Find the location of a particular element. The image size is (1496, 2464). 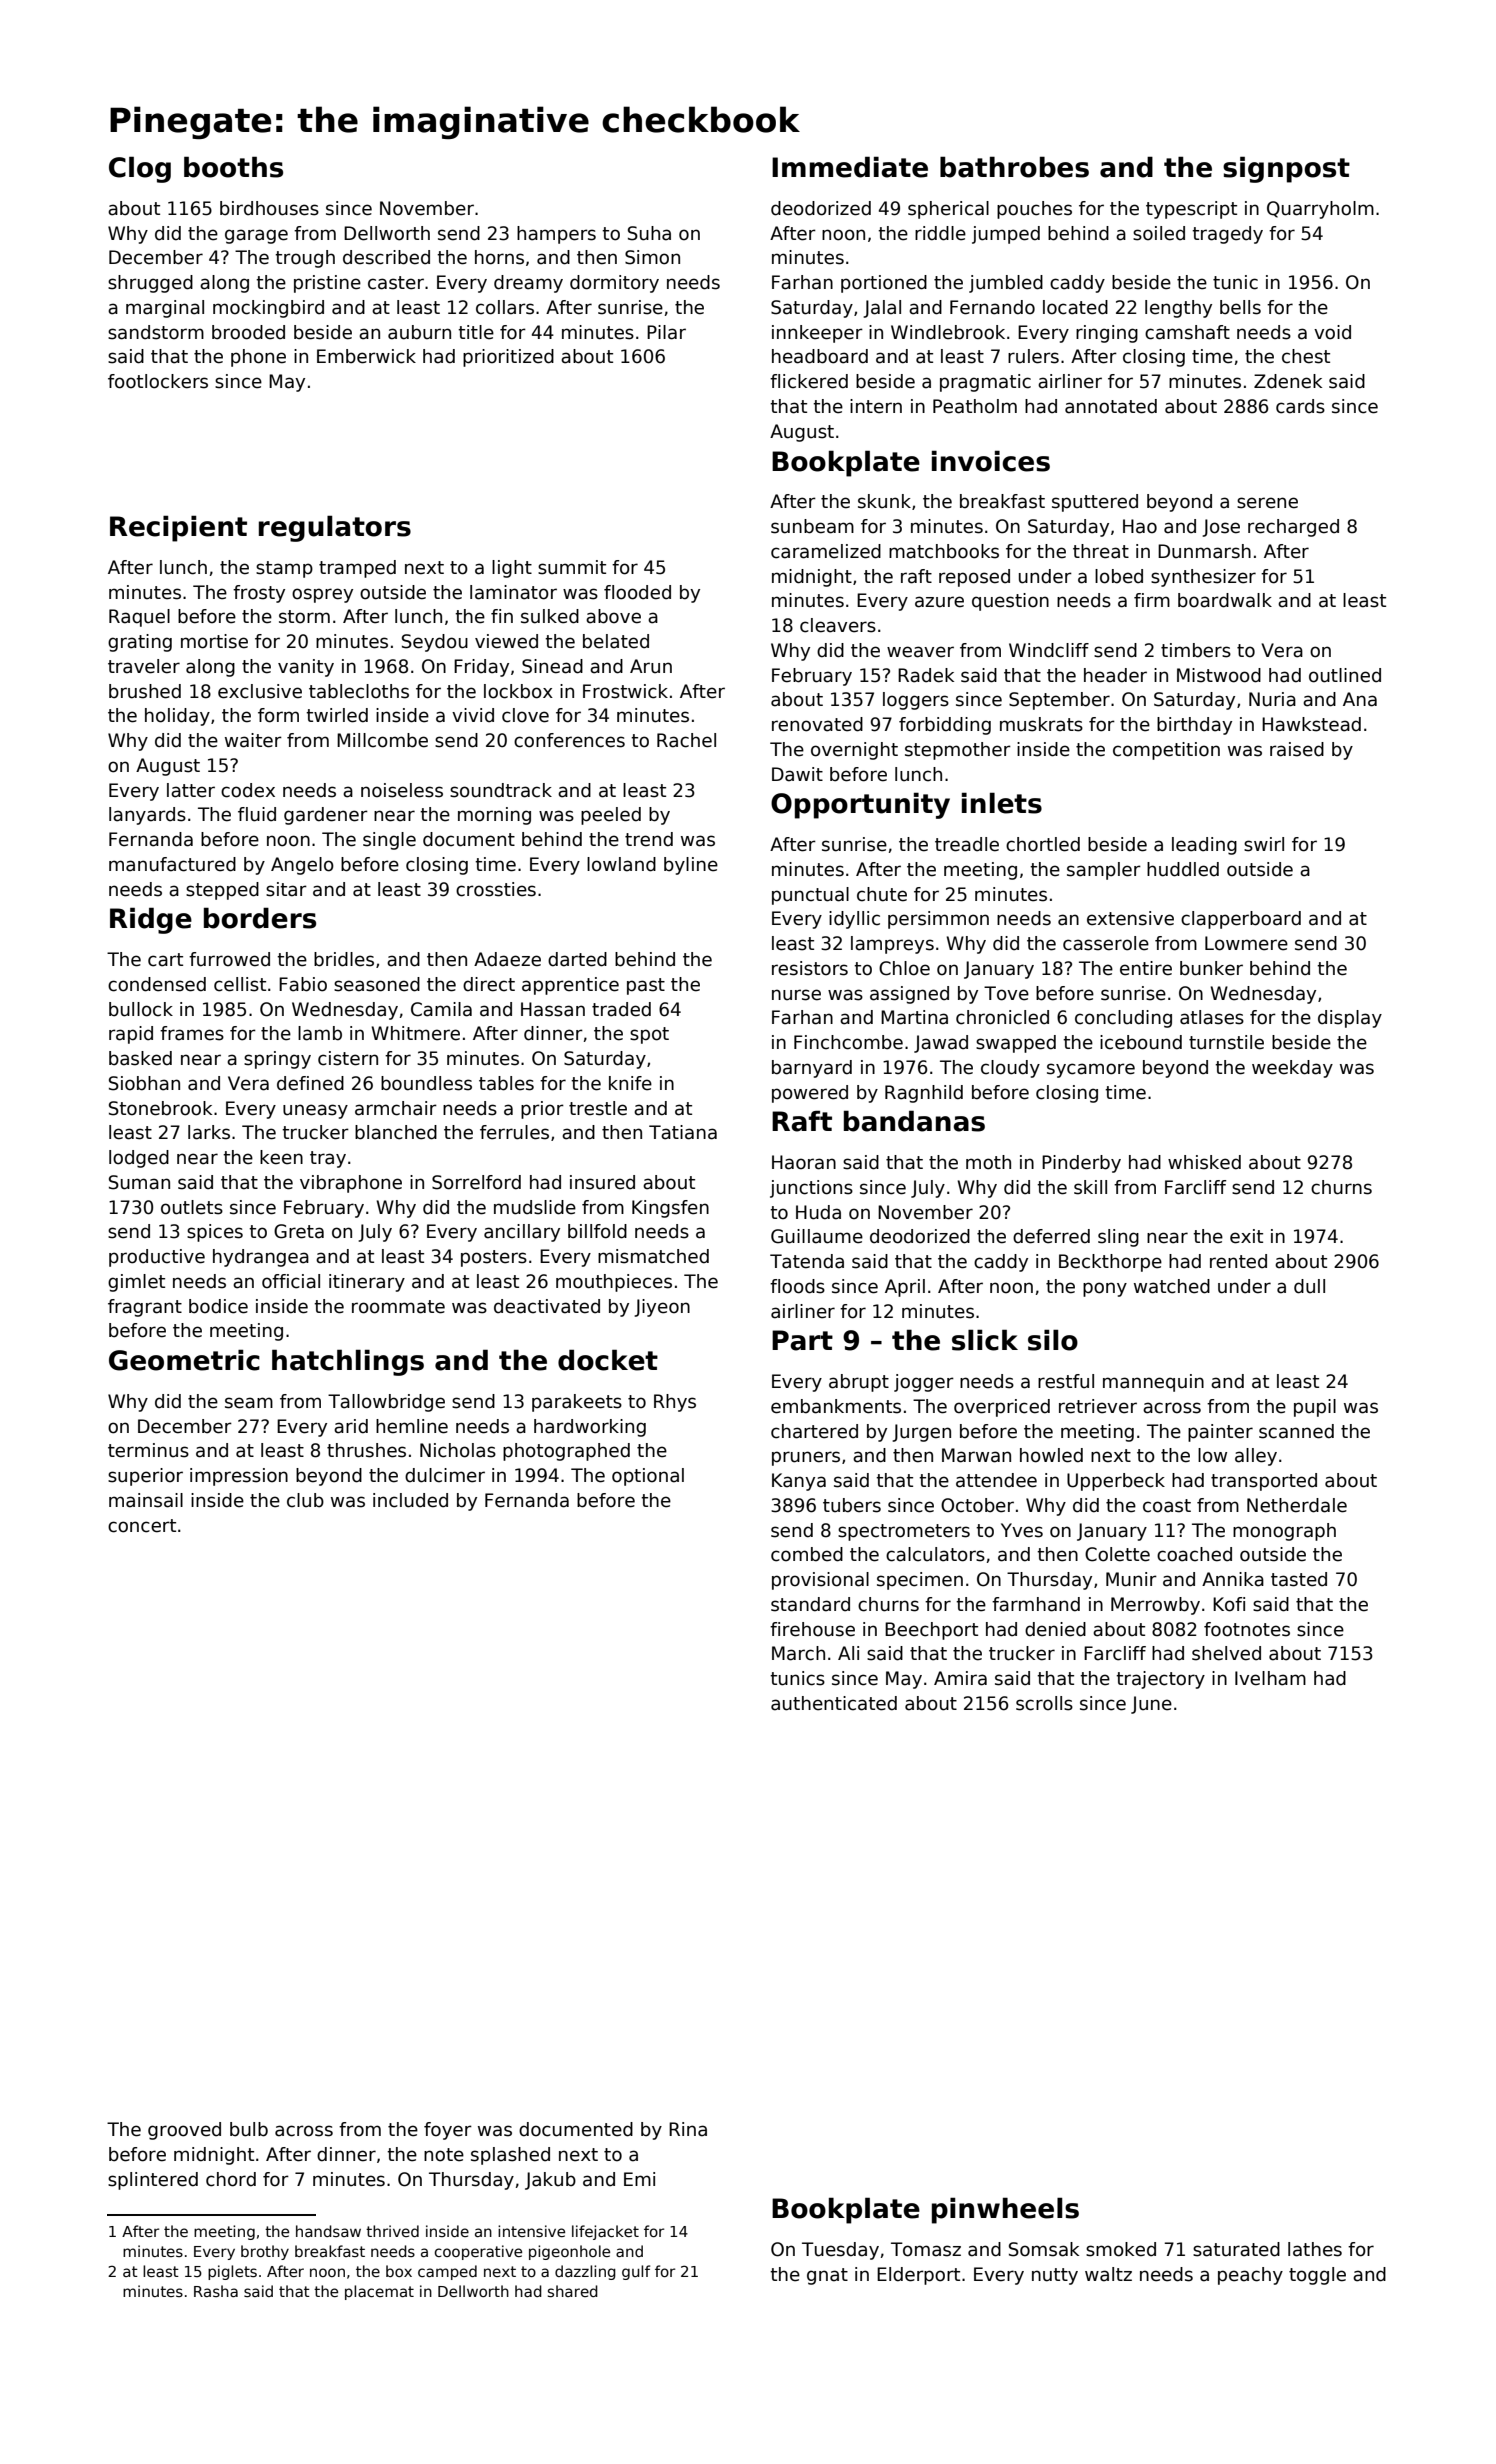

bullock is located at coordinates (141, 1009).
